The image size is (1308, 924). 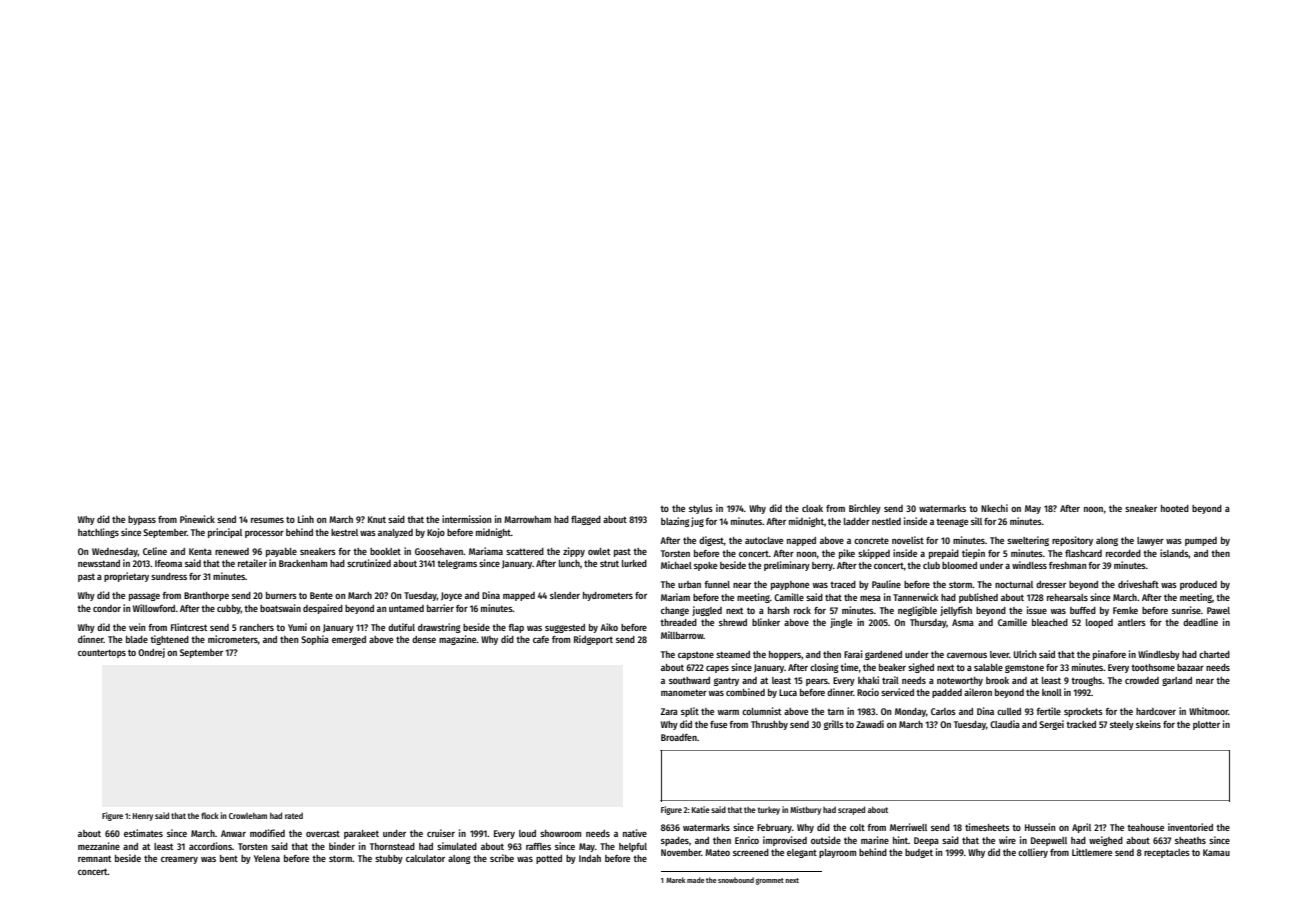 What do you see at coordinates (943, 711) in the screenshot?
I see `Carlos` at bounding box center [943, 711].
